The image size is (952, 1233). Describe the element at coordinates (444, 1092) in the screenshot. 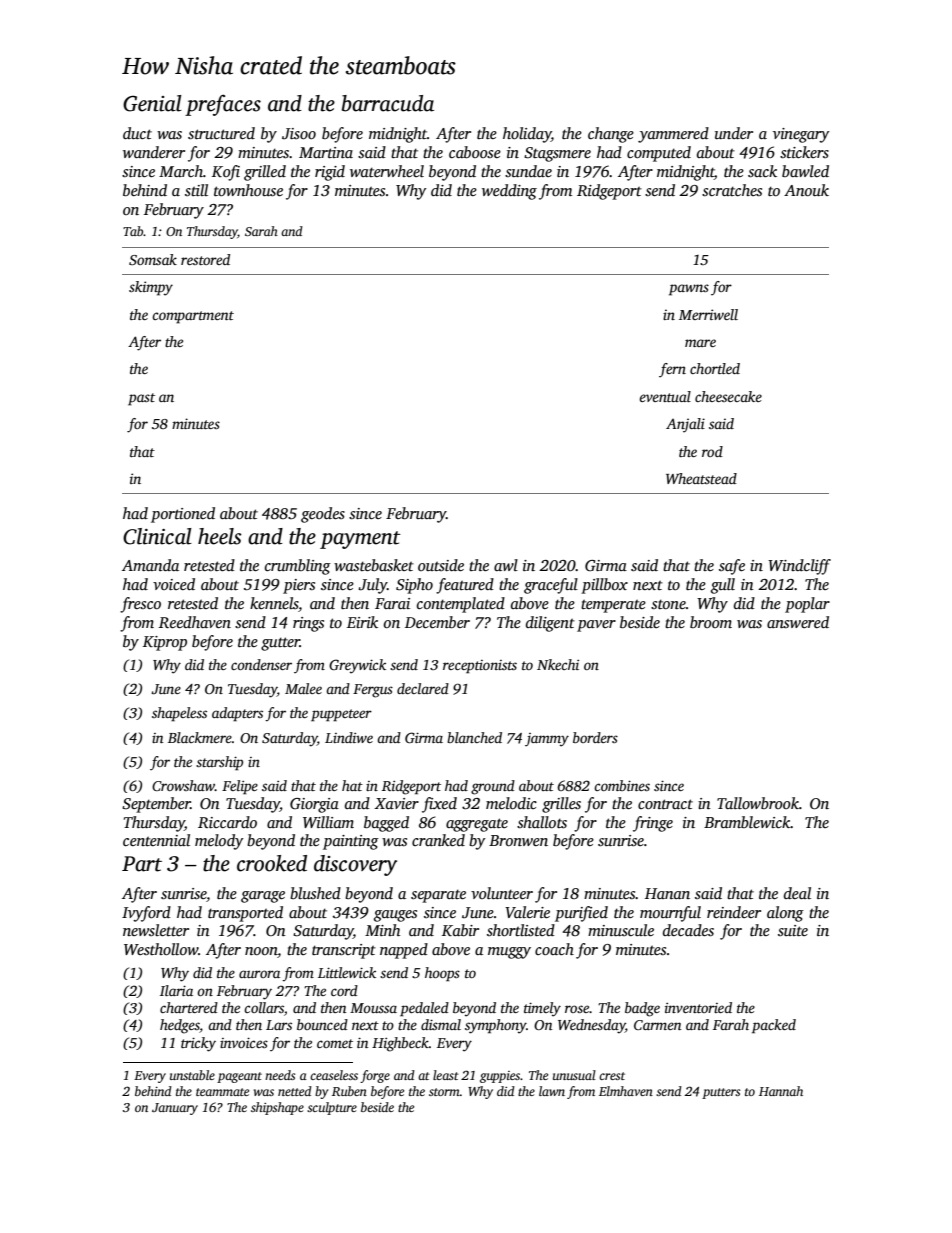

I see `storm` at that location.
